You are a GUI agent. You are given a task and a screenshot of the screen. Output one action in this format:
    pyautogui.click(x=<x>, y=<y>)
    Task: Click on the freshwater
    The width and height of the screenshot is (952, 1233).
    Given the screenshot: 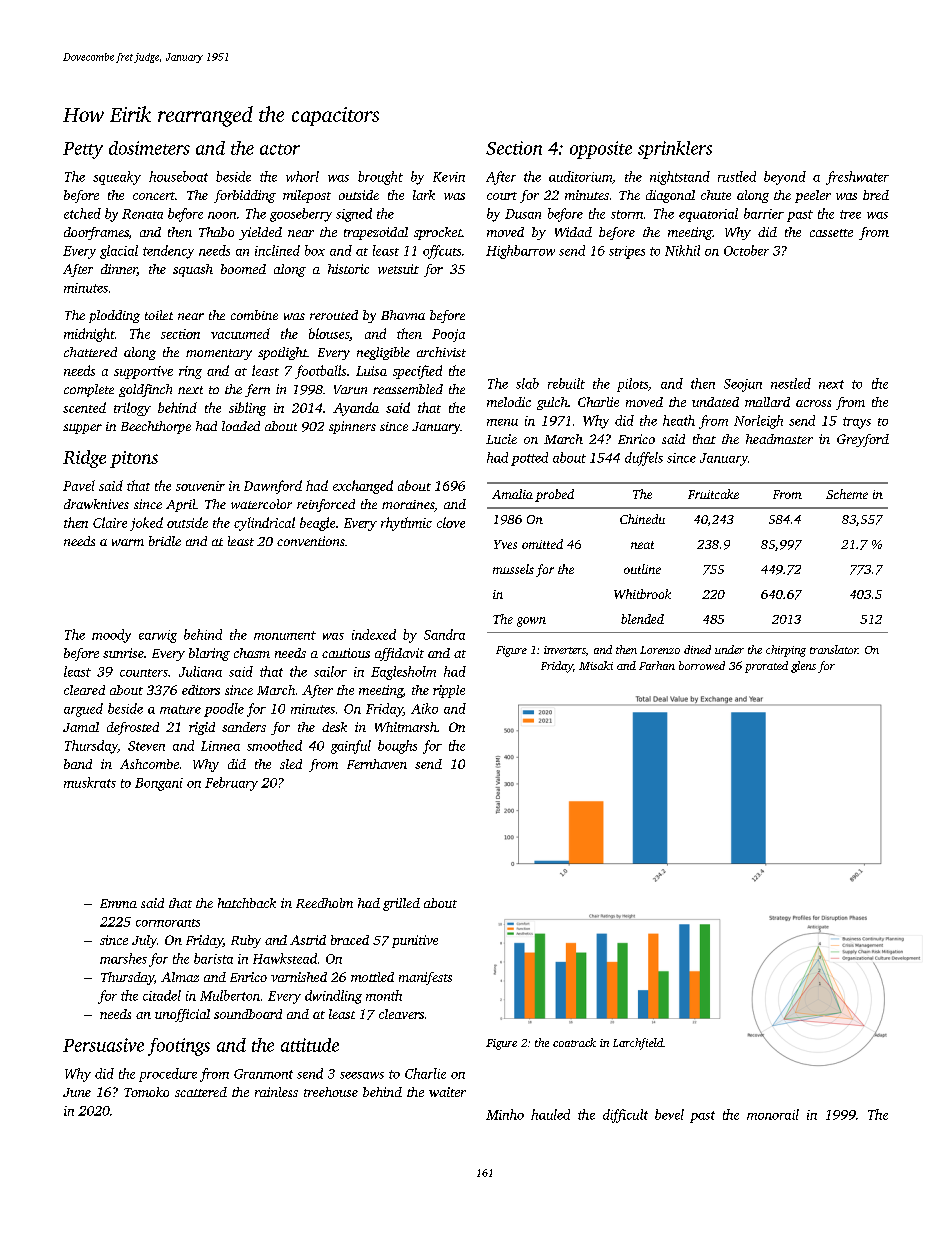 What is the action you would take?
    pyautogui.click(x=857, y=178)
